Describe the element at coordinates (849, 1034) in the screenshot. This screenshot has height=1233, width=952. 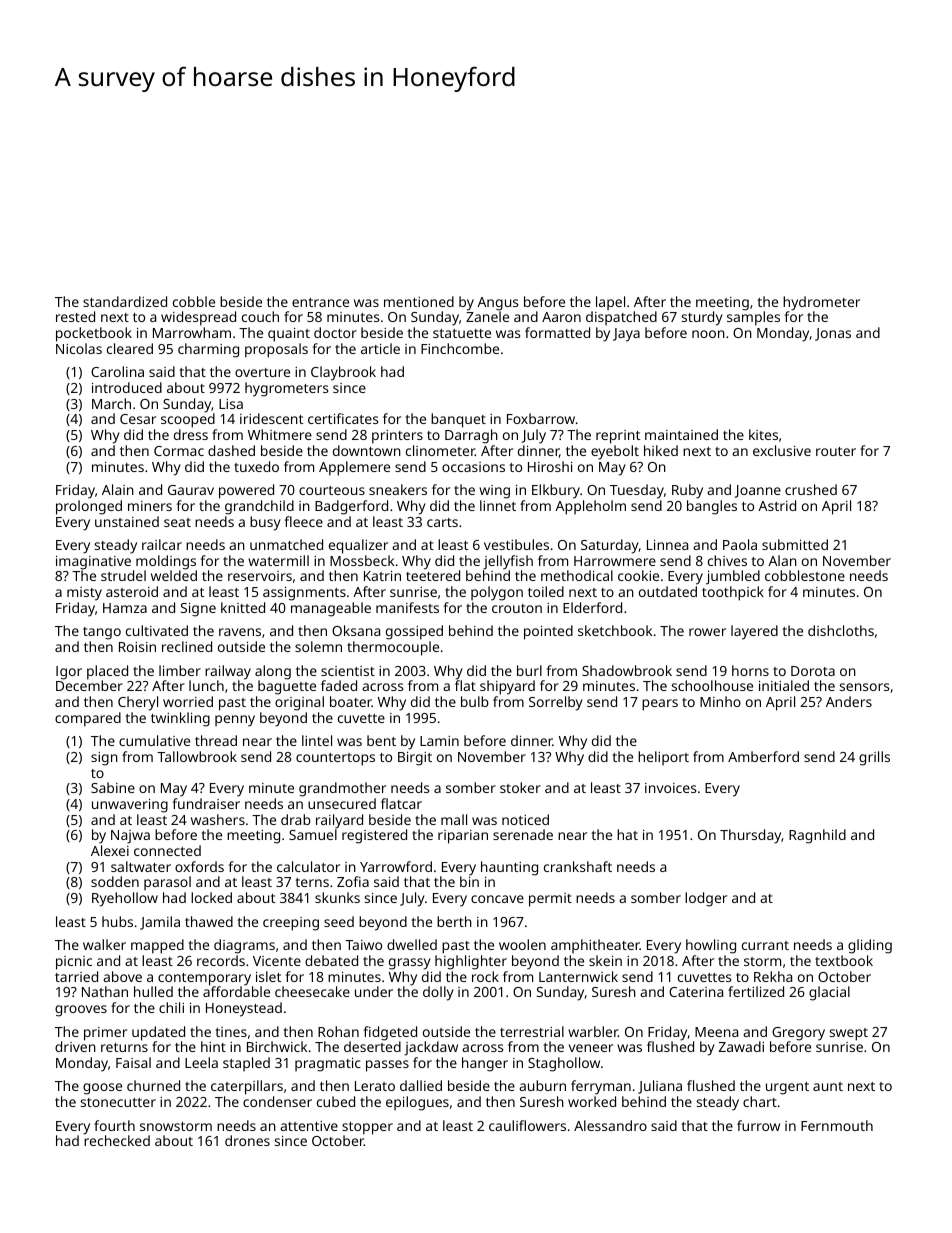
I see `swept` at that location.
